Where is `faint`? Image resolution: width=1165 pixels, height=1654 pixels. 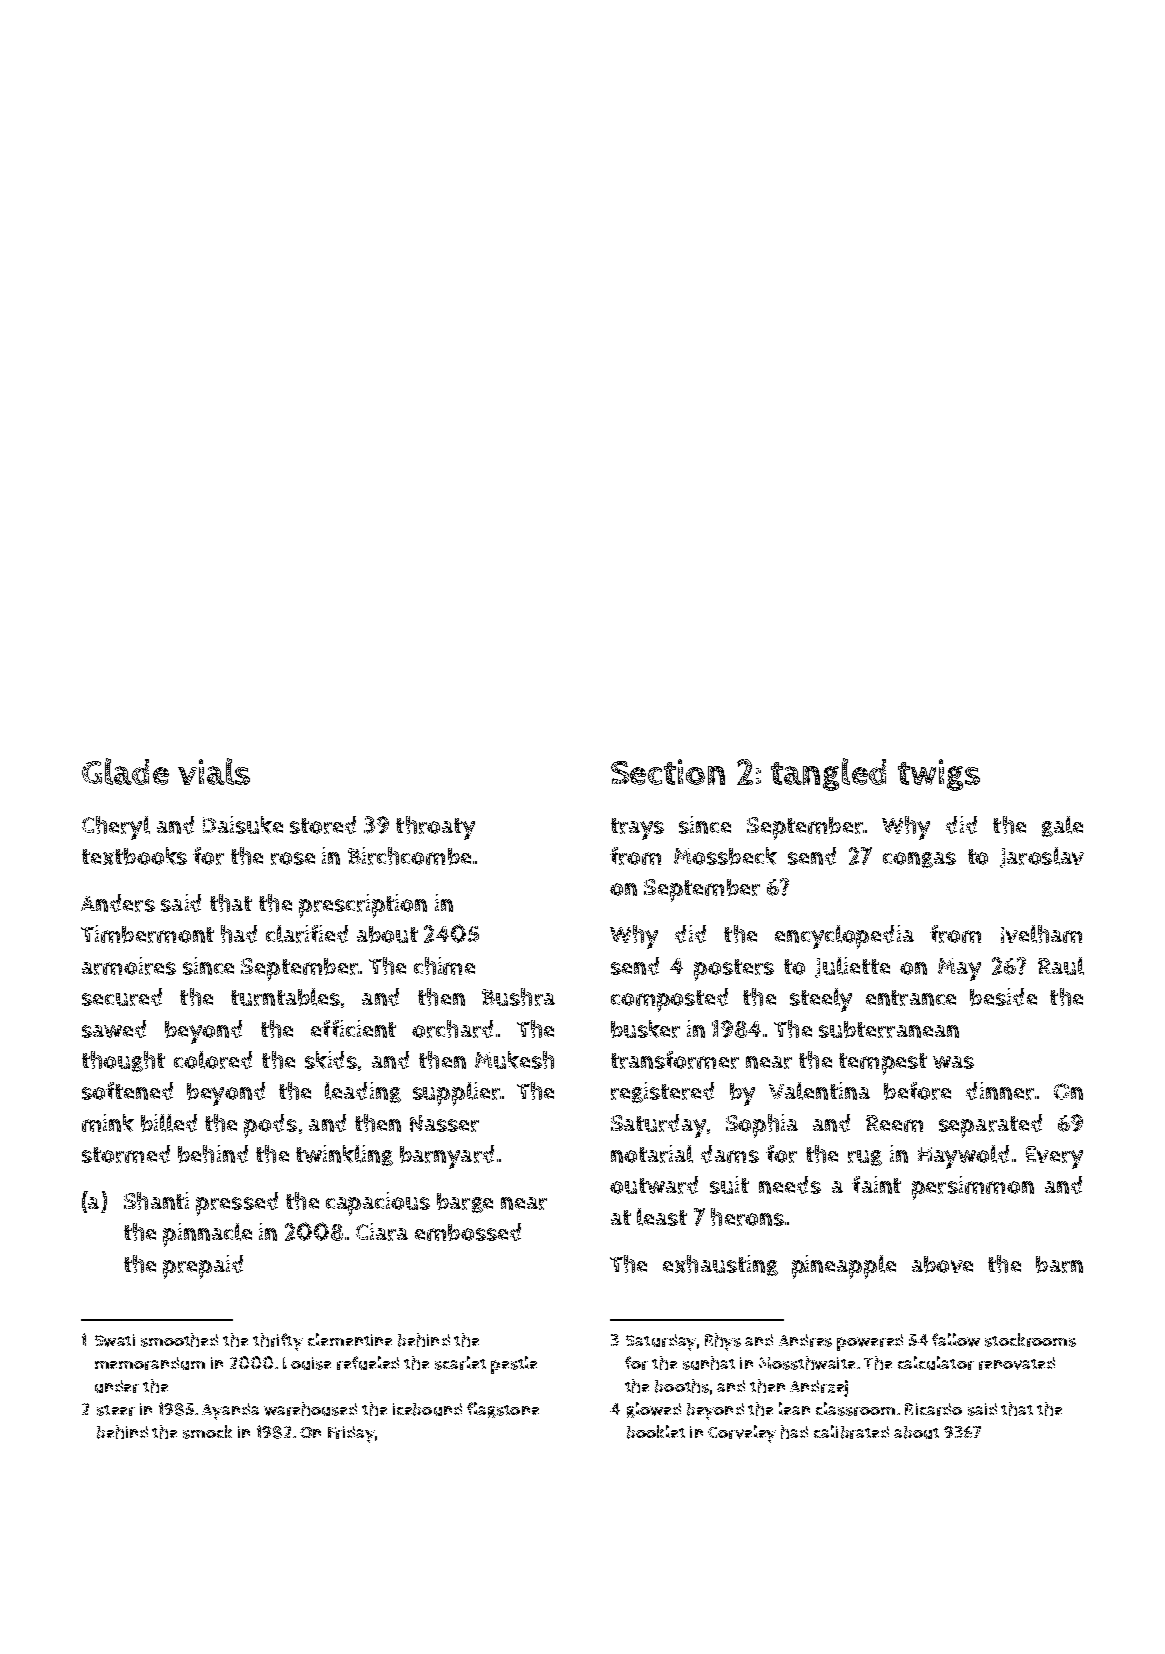 faint is located at coordinates (876, 1185).
